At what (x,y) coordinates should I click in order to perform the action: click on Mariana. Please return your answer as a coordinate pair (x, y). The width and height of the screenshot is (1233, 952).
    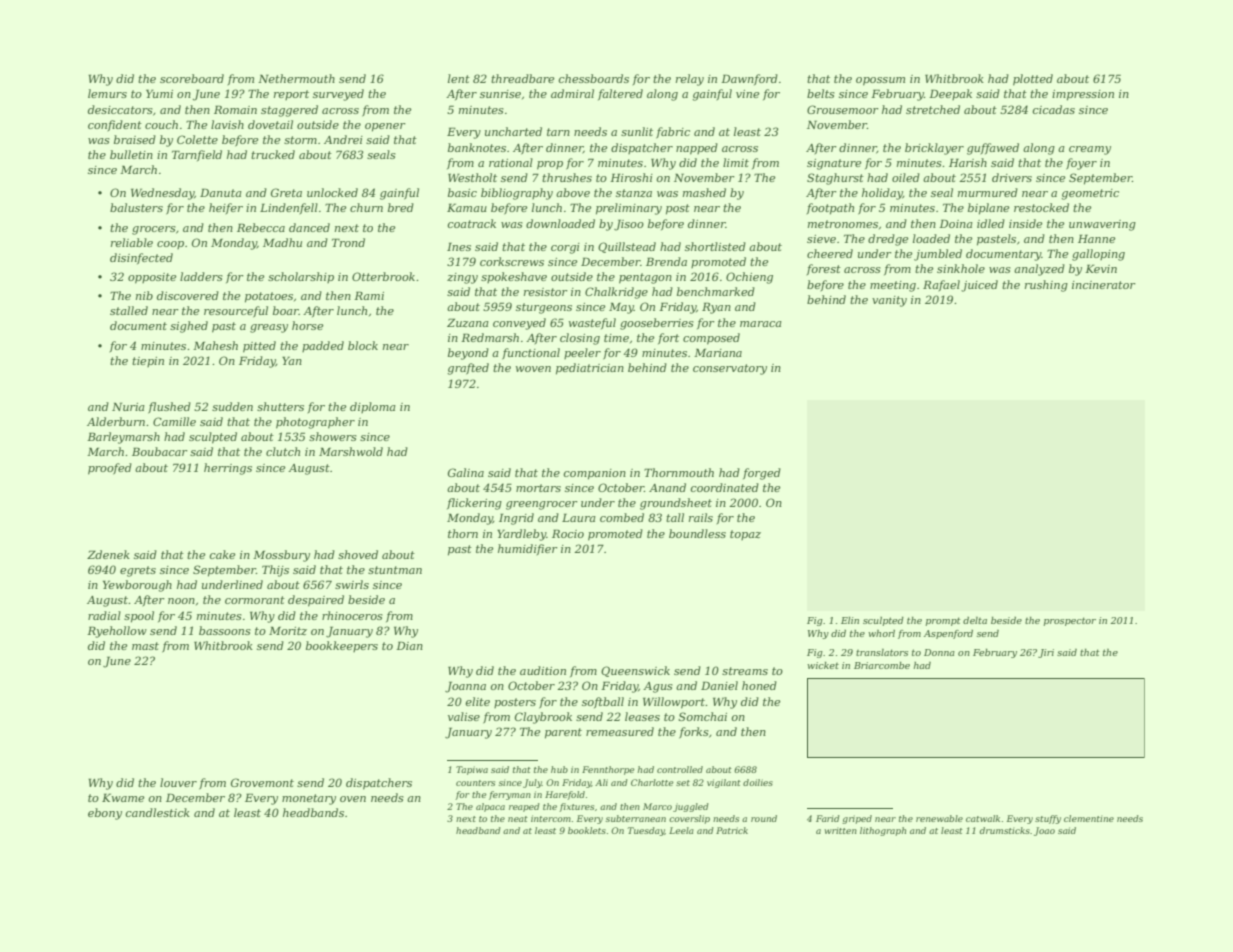
    Looking at the image, I should click on (718, 352).
